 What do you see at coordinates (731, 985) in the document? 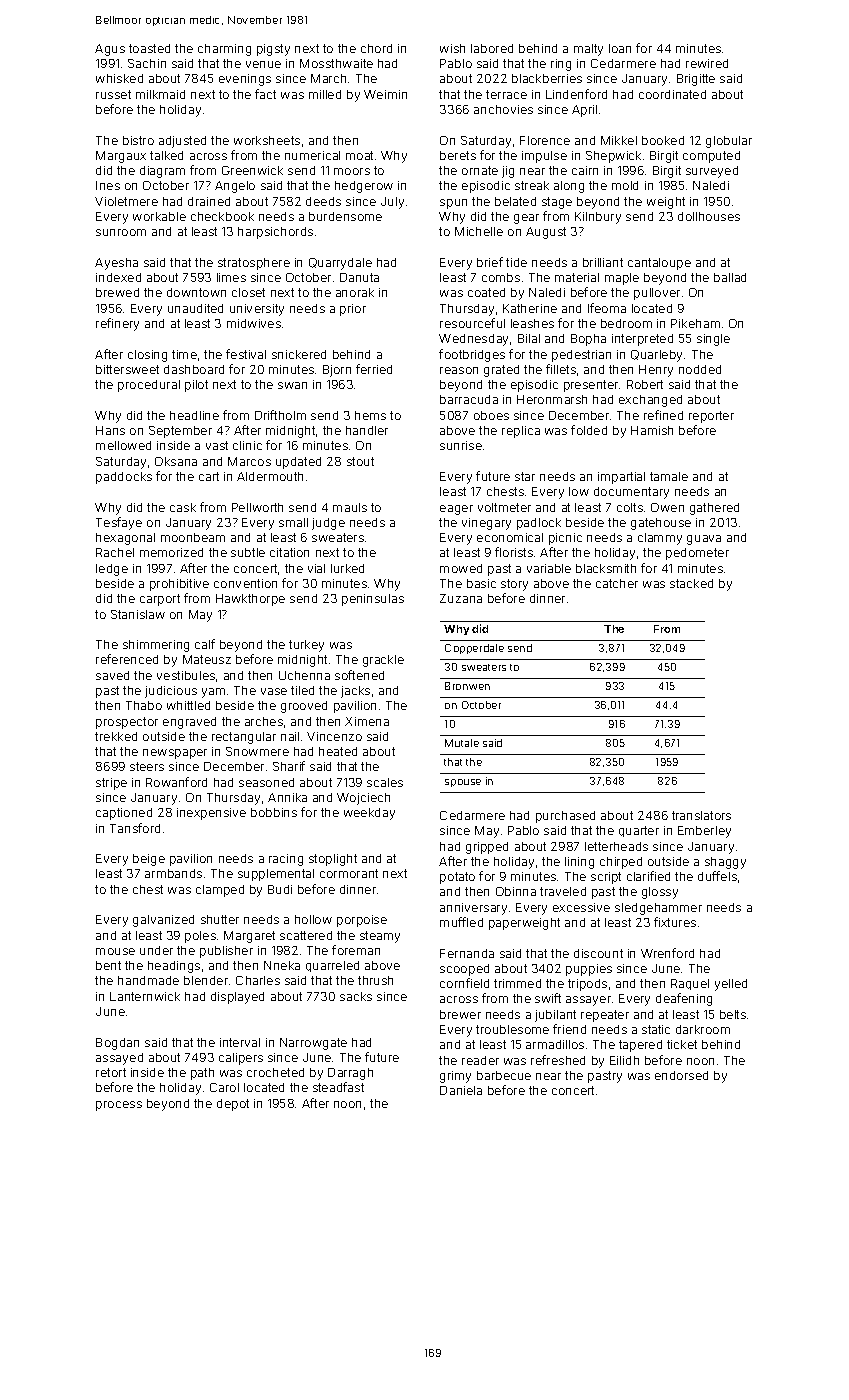
I see `yelled` at bounding box center [731, 985].
